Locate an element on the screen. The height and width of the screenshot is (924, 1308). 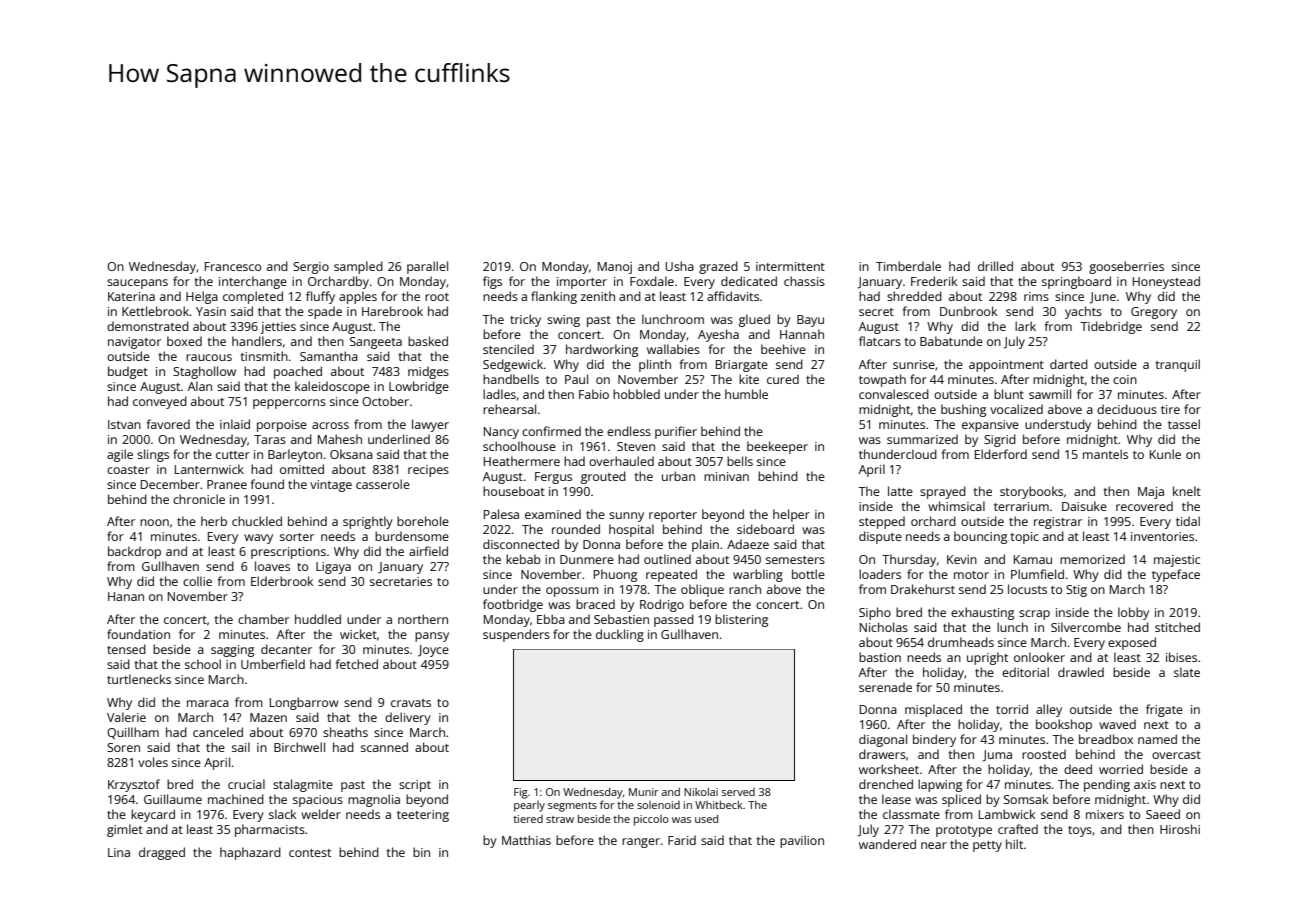
navigator is located at coordinates (134, 343).
